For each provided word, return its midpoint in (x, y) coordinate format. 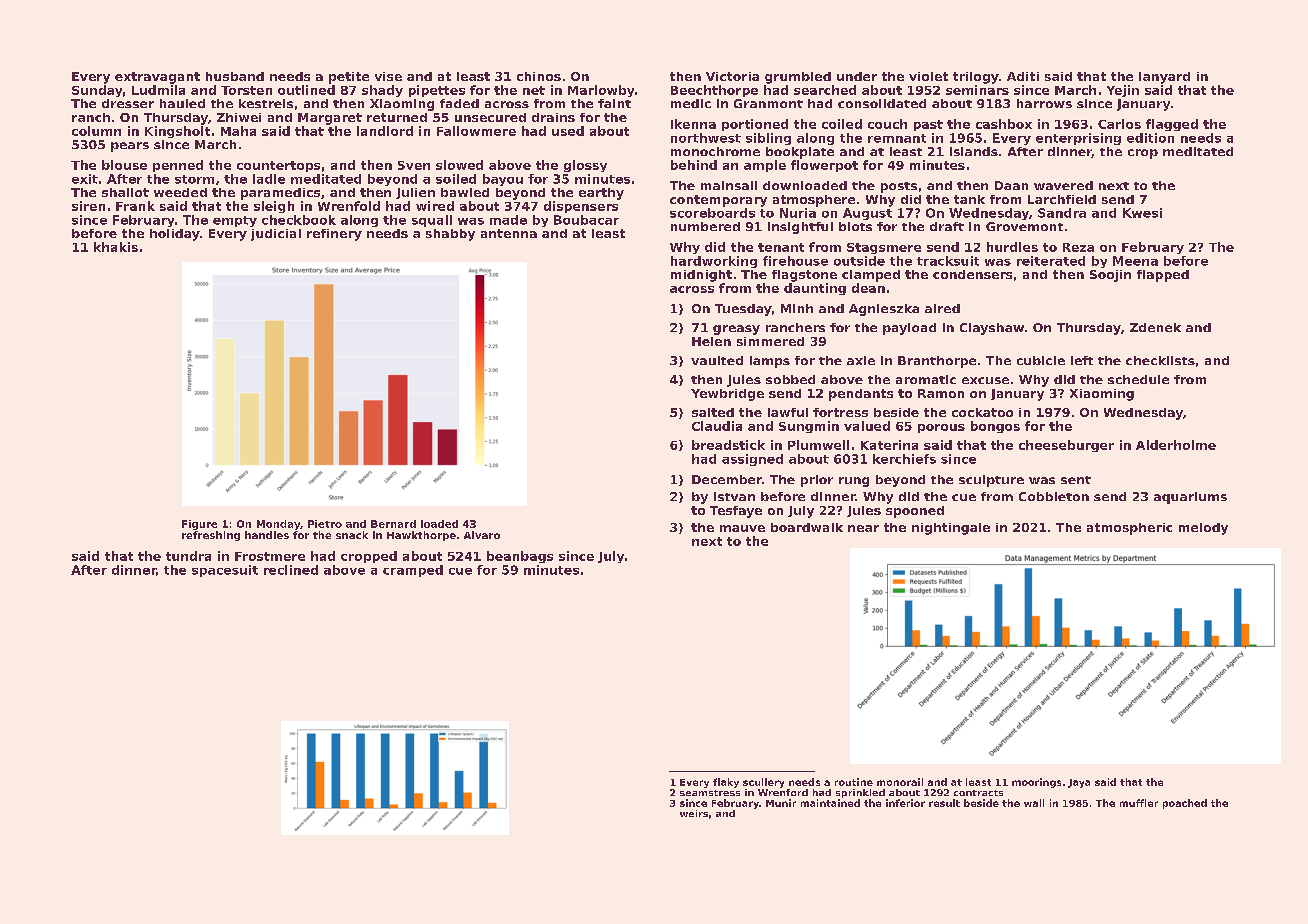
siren (88, 206)
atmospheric (1129, 529)
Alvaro (482, 535)
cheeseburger (1066, 446)
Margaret (330, 119)
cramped (413, 571)
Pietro (325, 524)
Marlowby (601, 91)
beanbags (520, 557)
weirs (694, 813)
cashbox (1004, 124)
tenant (781, 247)
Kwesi (1142, 213)
